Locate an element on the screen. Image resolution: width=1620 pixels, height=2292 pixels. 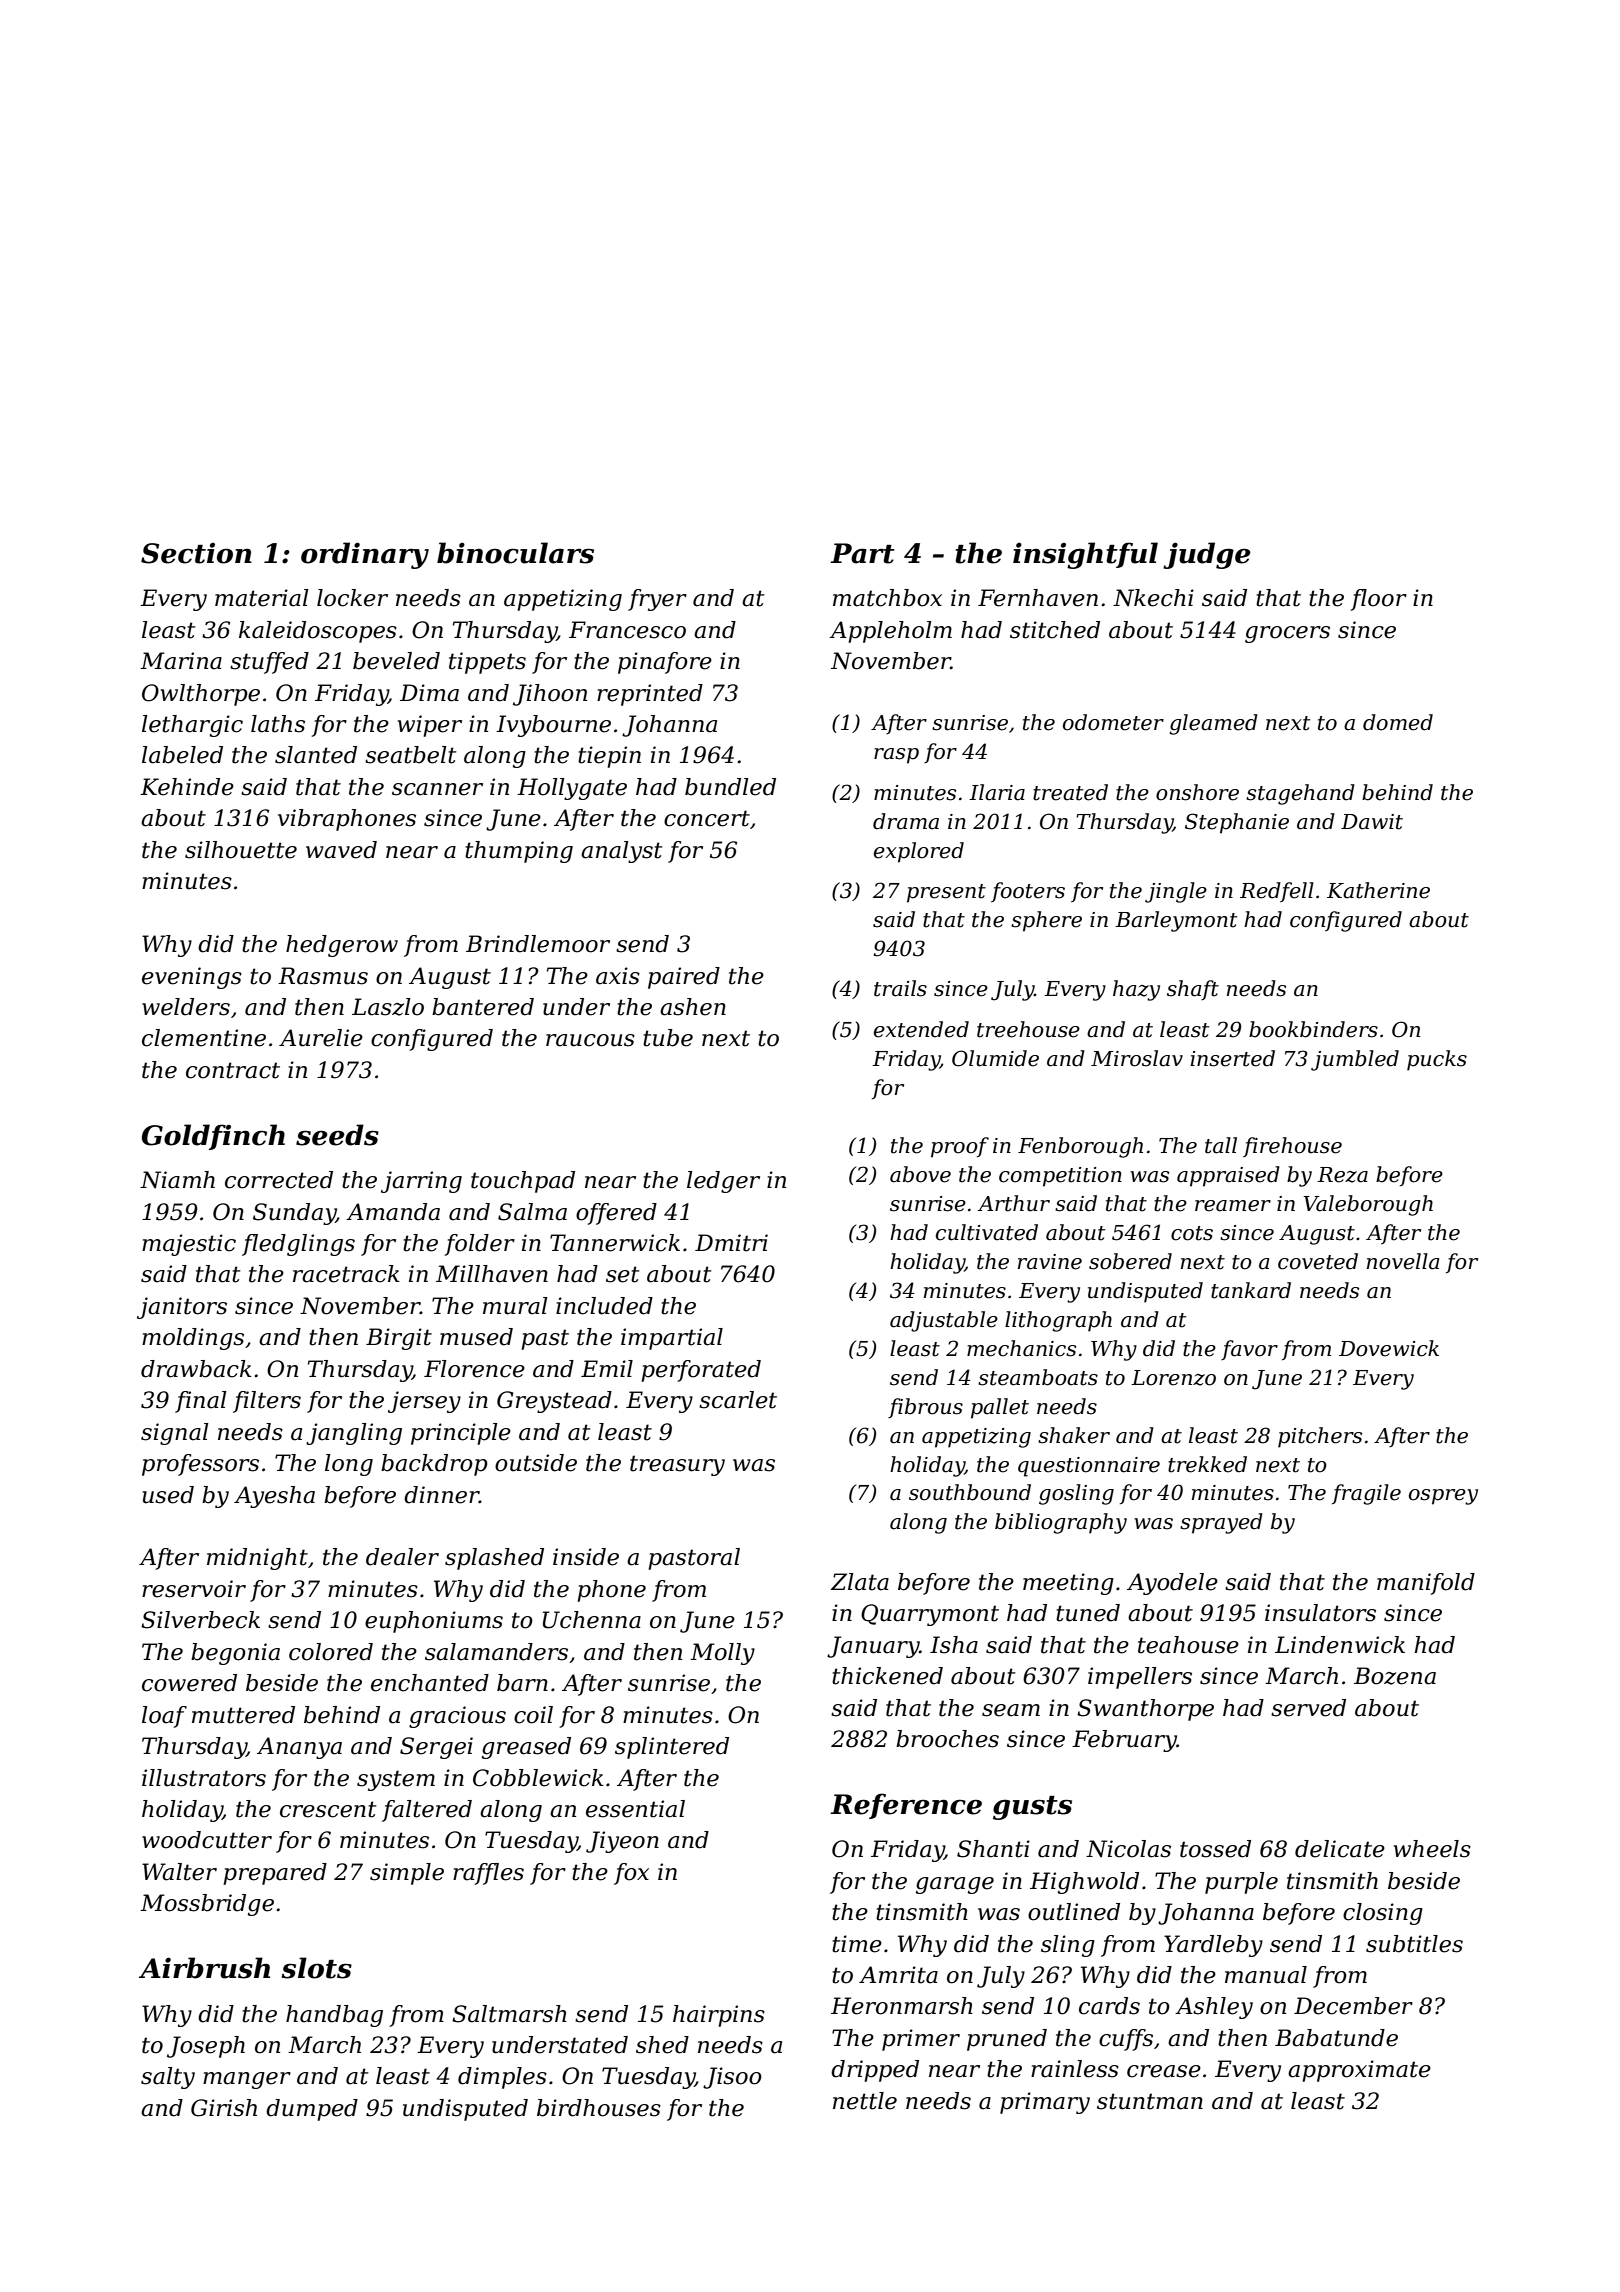
waved is located at coordinates (341, 850).
